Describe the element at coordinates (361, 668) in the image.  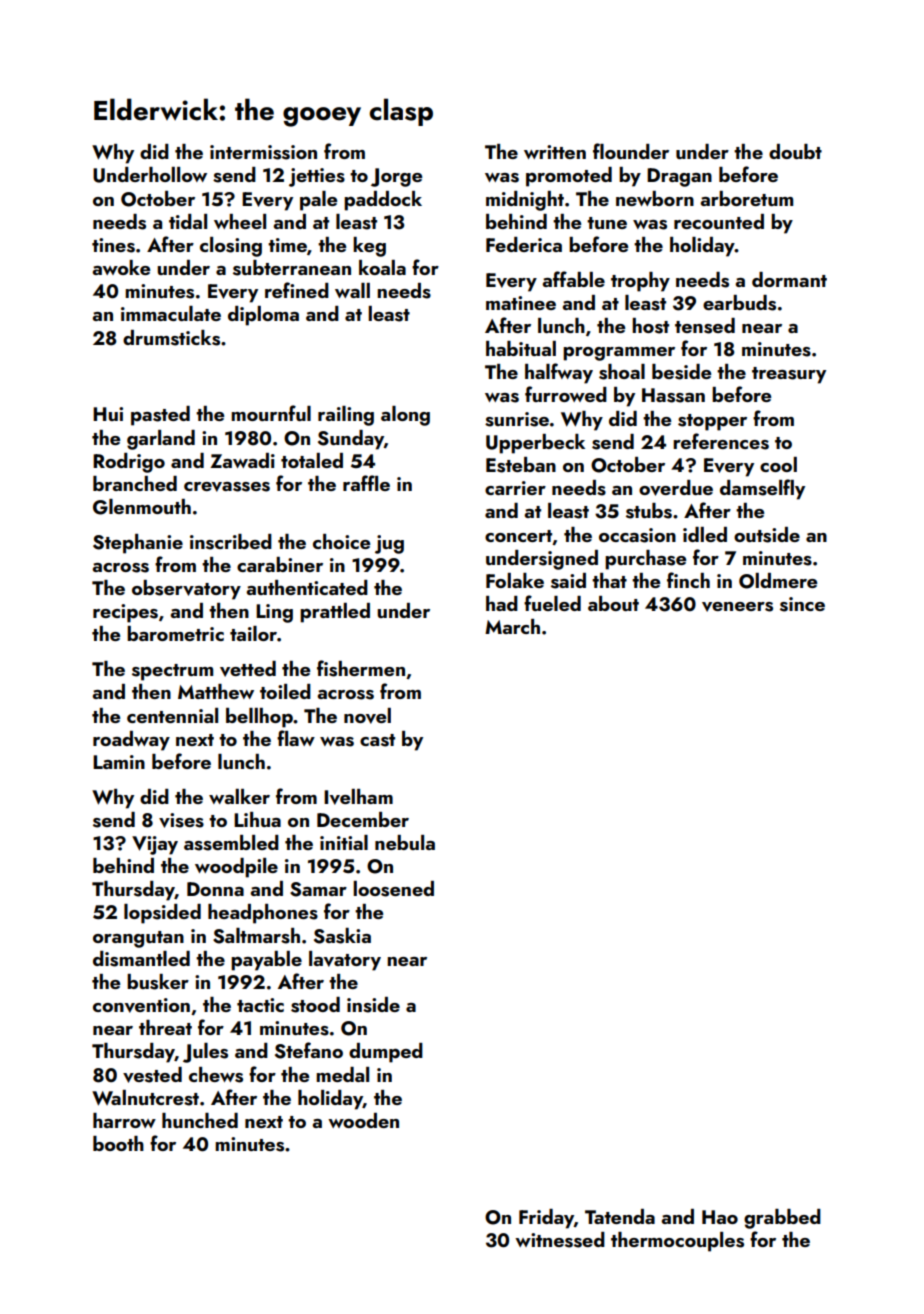
I see `fishermen` at that location.
